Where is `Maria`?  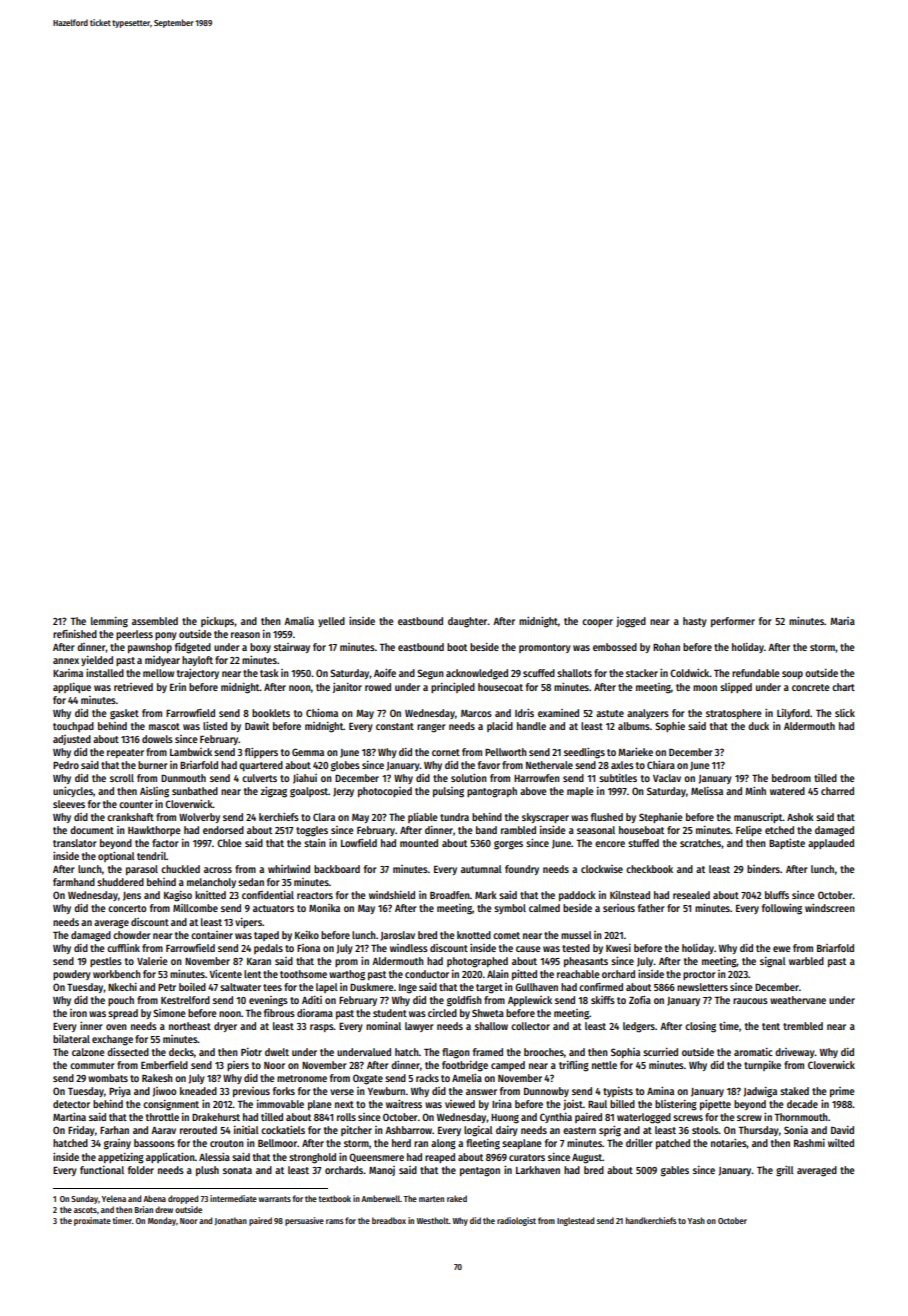 Maria is located at coordinates (842, 621).
